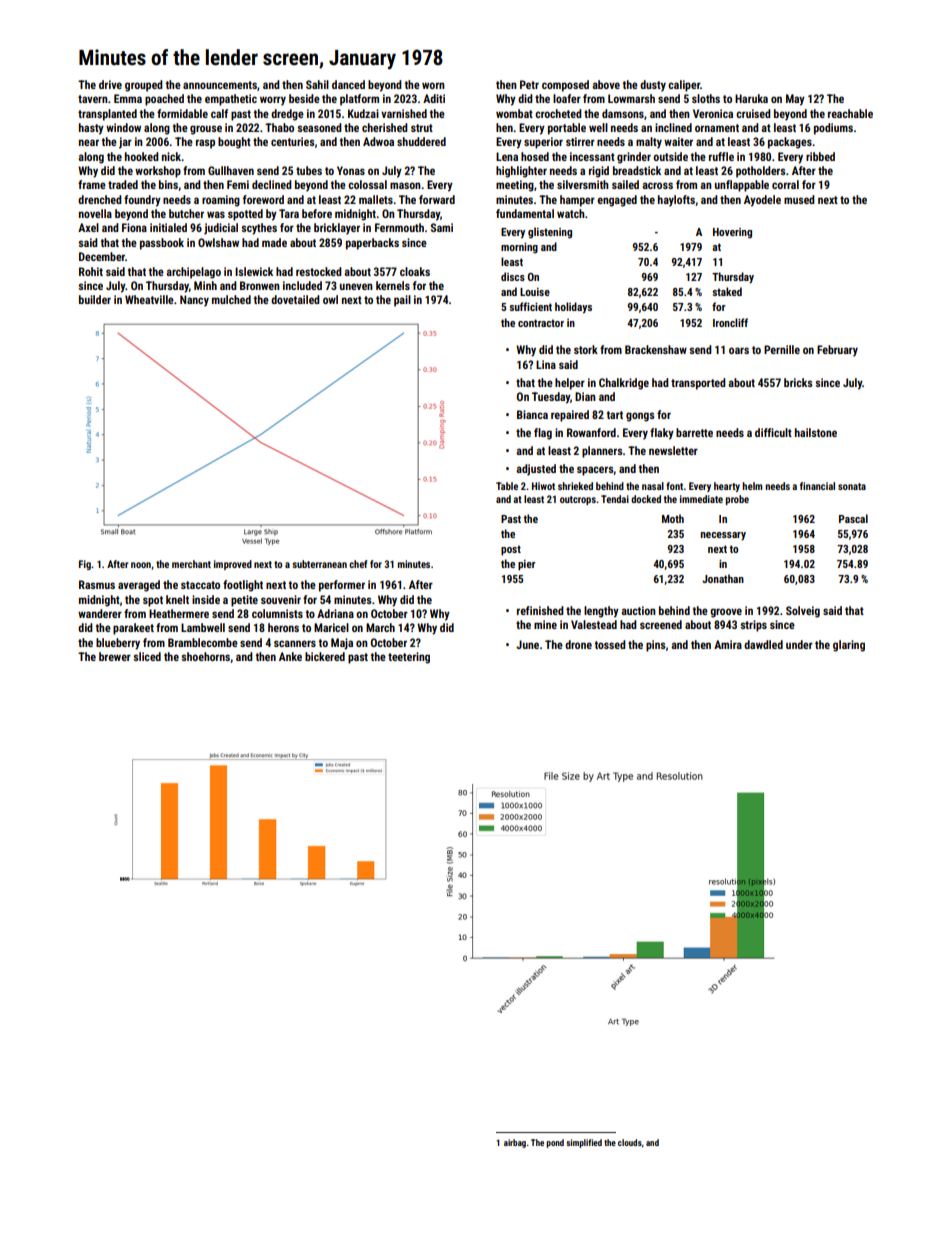 The height and width of the screenshot is (1233, 952). I want to click on mused, so click(799, 199).
